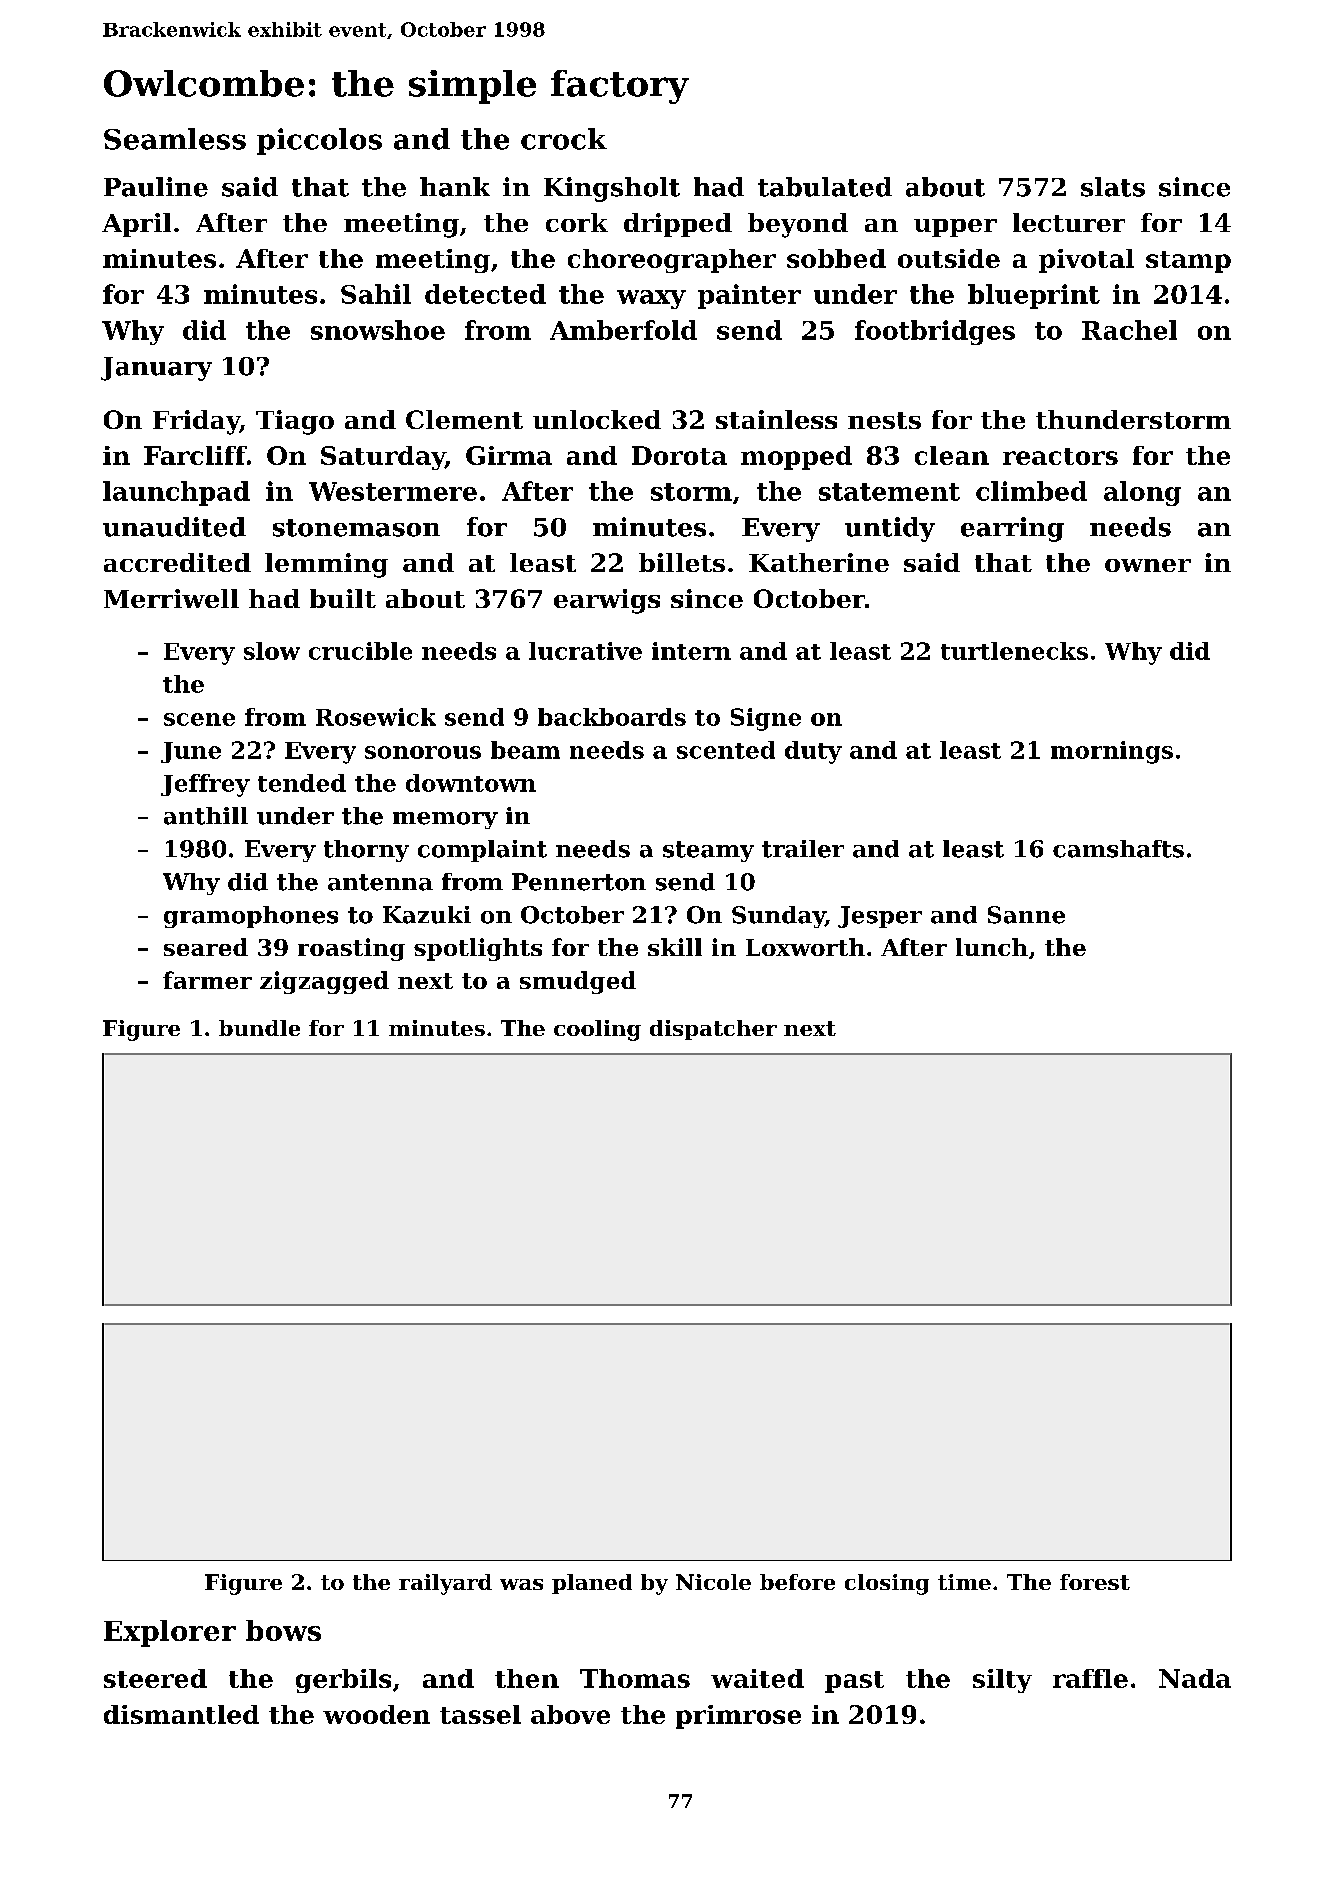 The height and width of the screenshot is (1887, 1334). Describe the element at coordinates (283, 1630) in the screenshot. I see `bows` at that location.
